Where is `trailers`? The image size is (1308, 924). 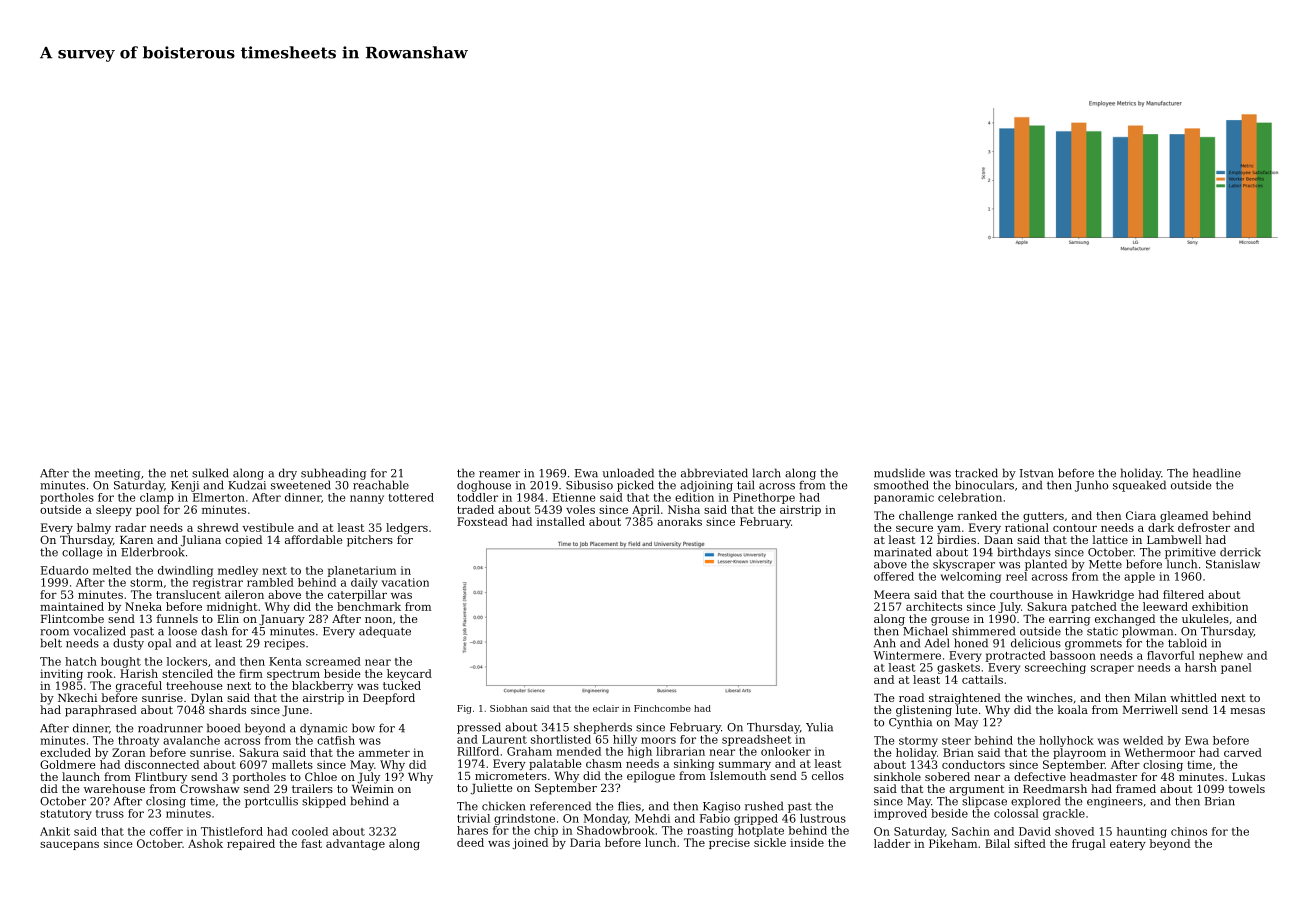 trailers is located at coordinates (312, 788).
